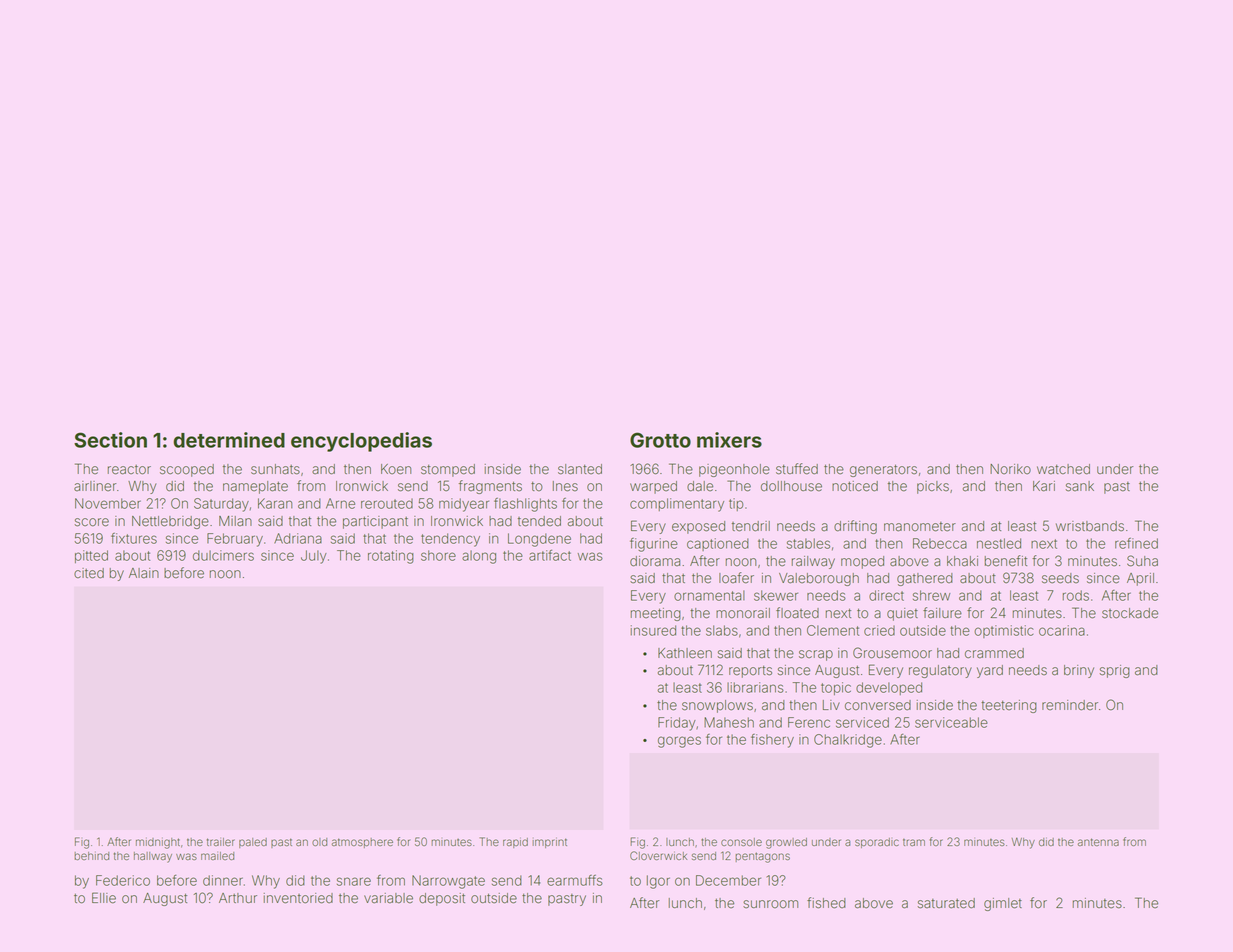 The width and height of the screenshot is (1233, 952). I want to click on deposit, so click(442, 899).
